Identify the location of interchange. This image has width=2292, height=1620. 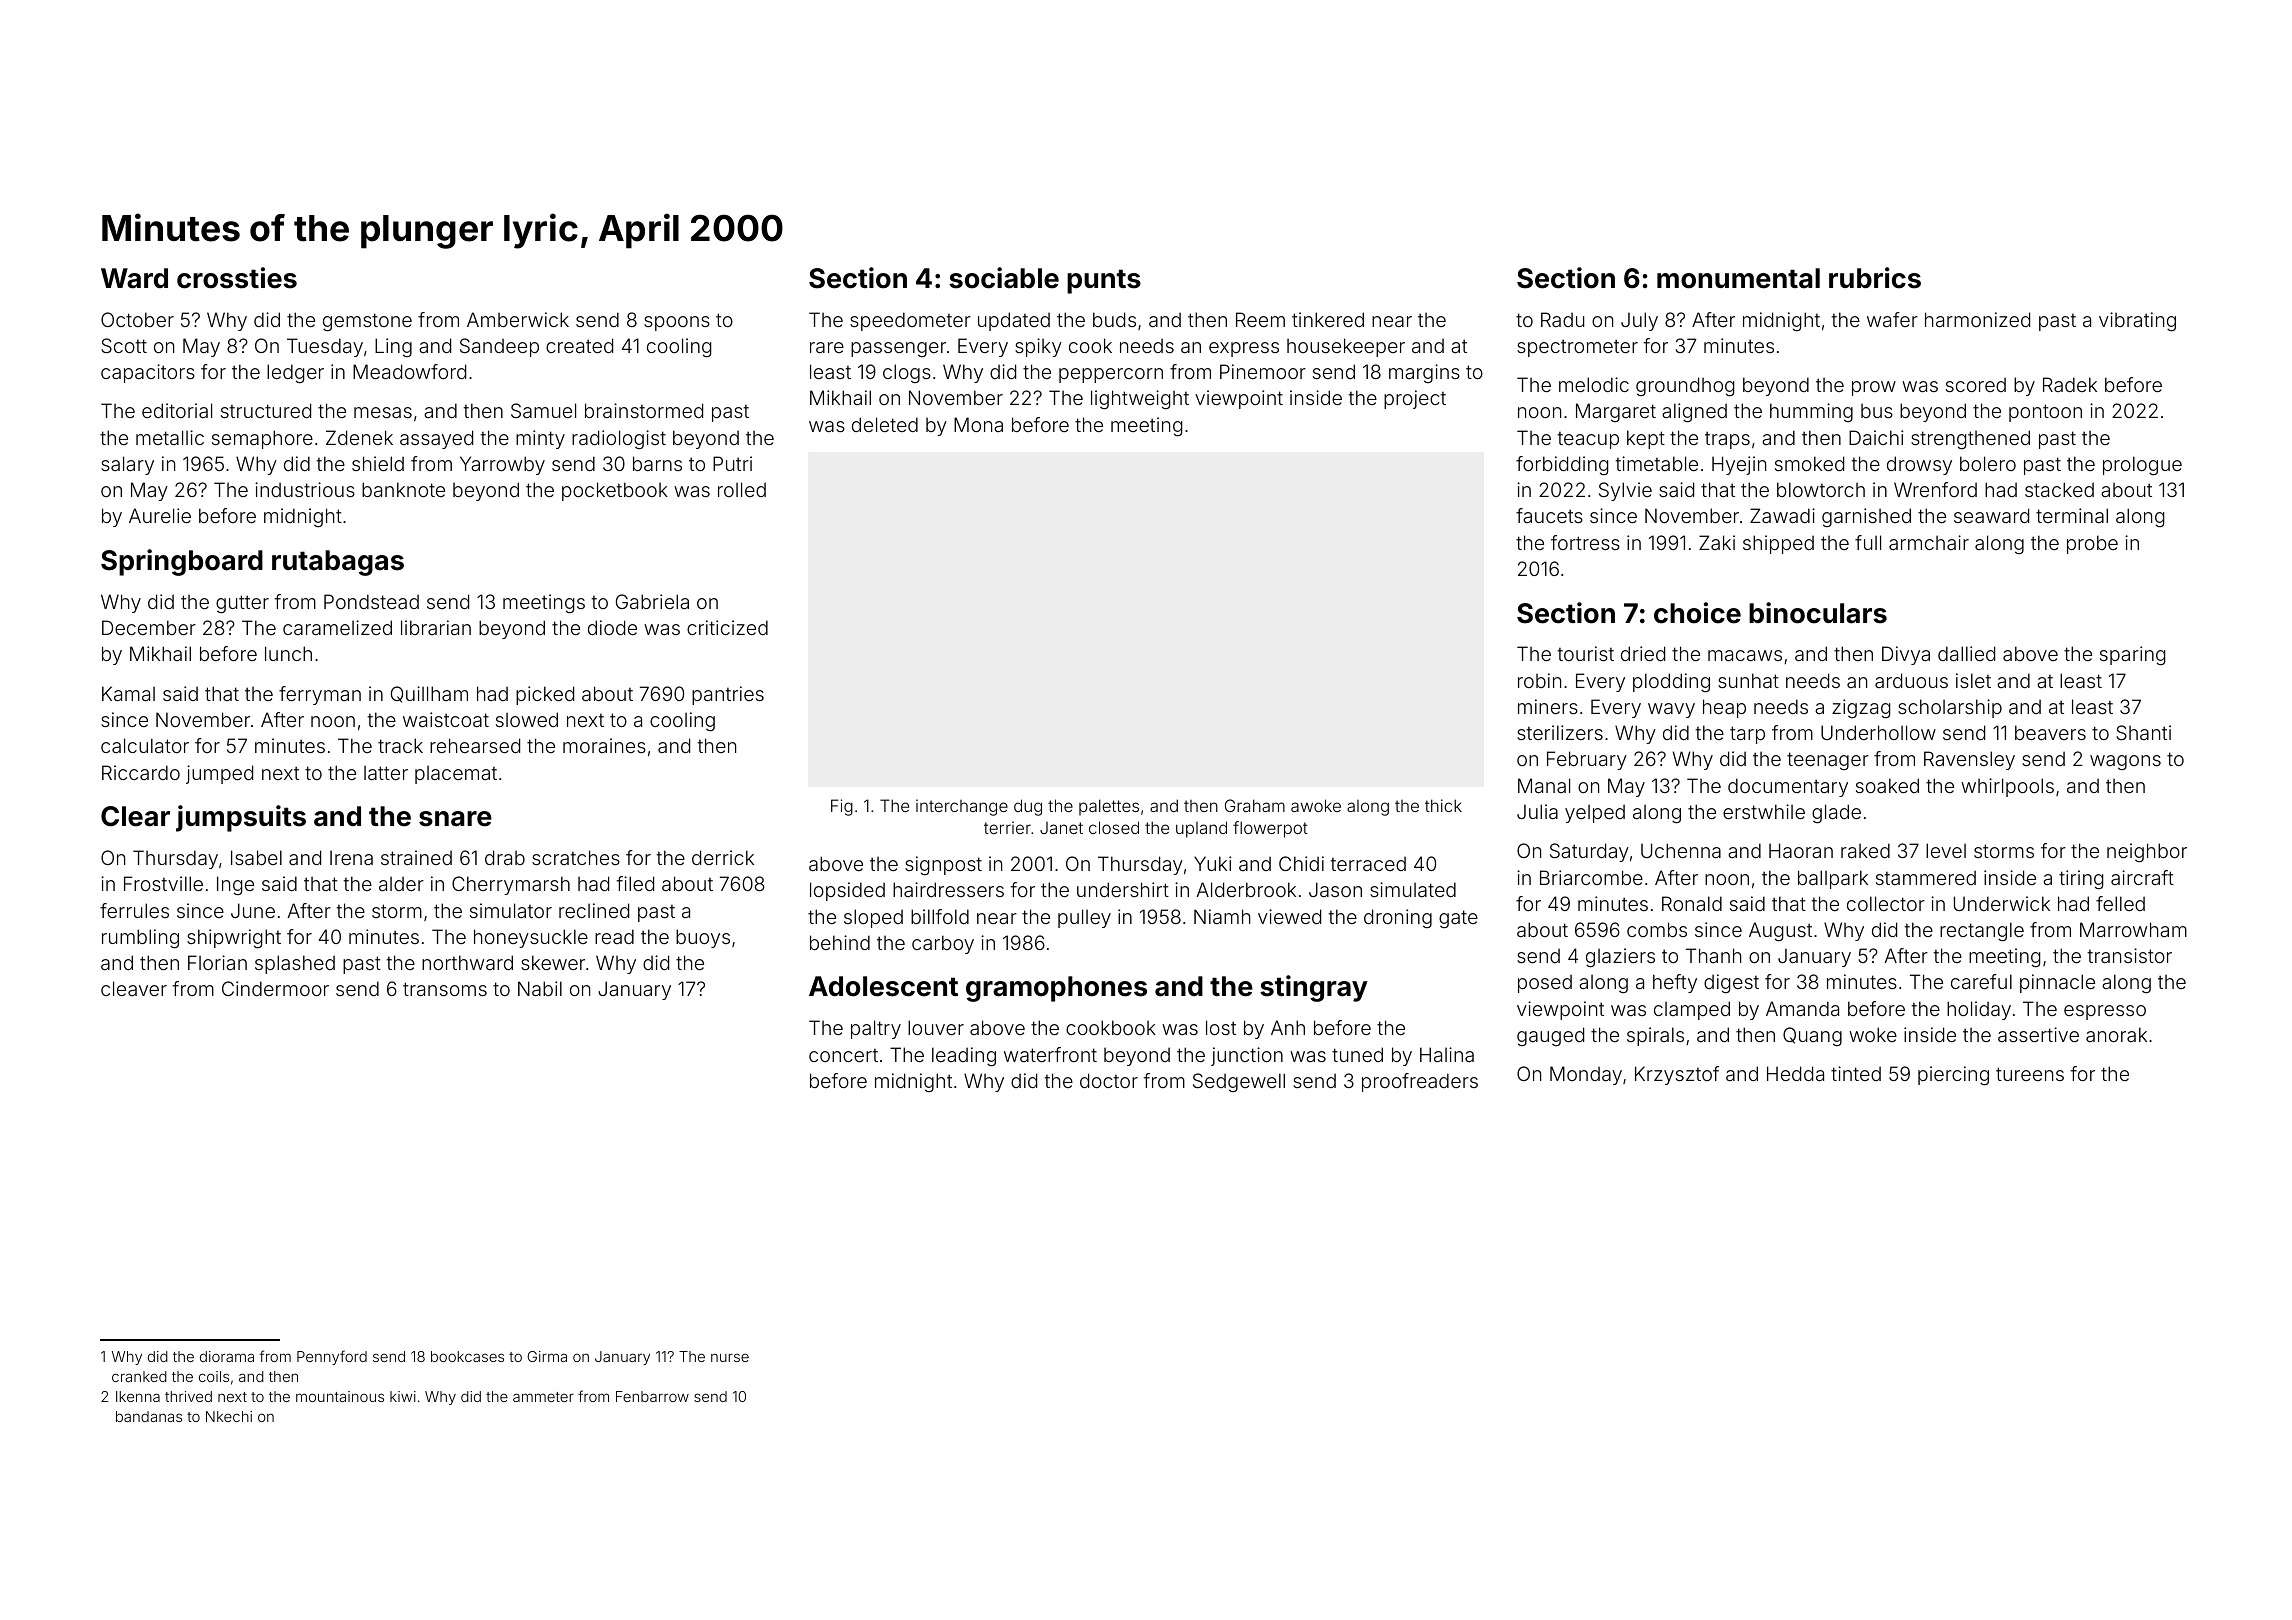
(962, 807).
